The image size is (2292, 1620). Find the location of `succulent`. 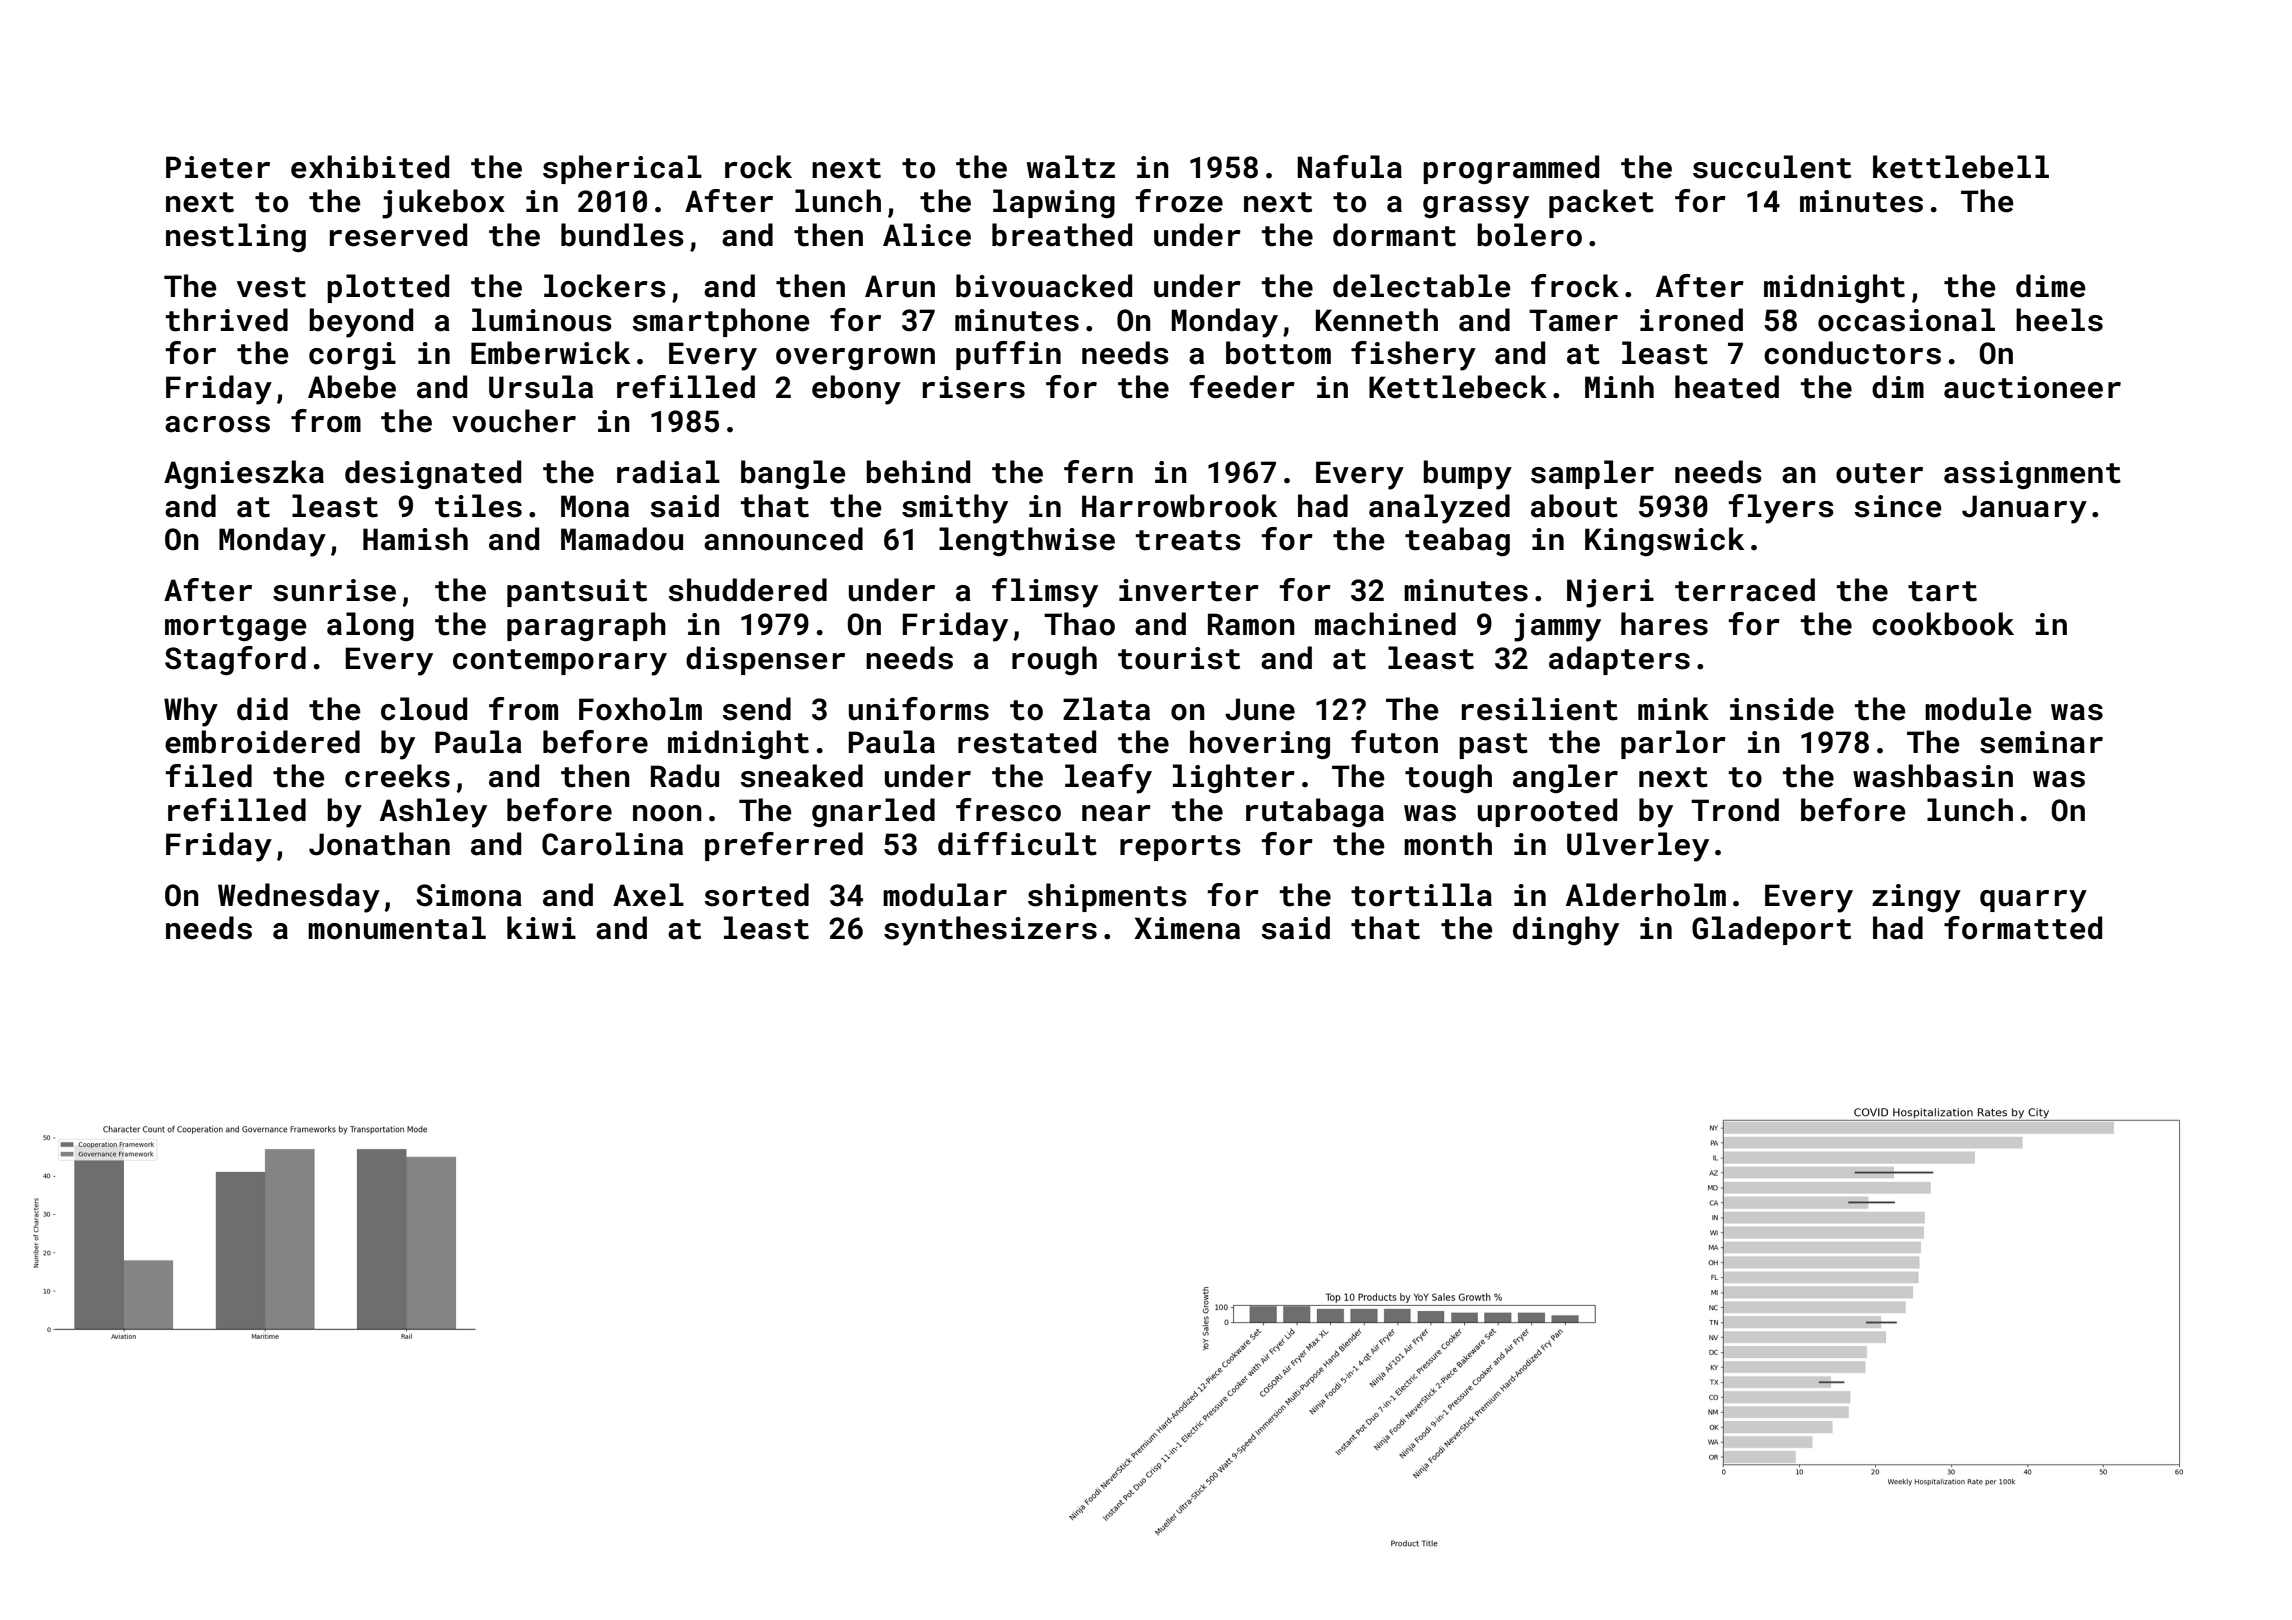

succulent is located at coordinates (1772, 167).
